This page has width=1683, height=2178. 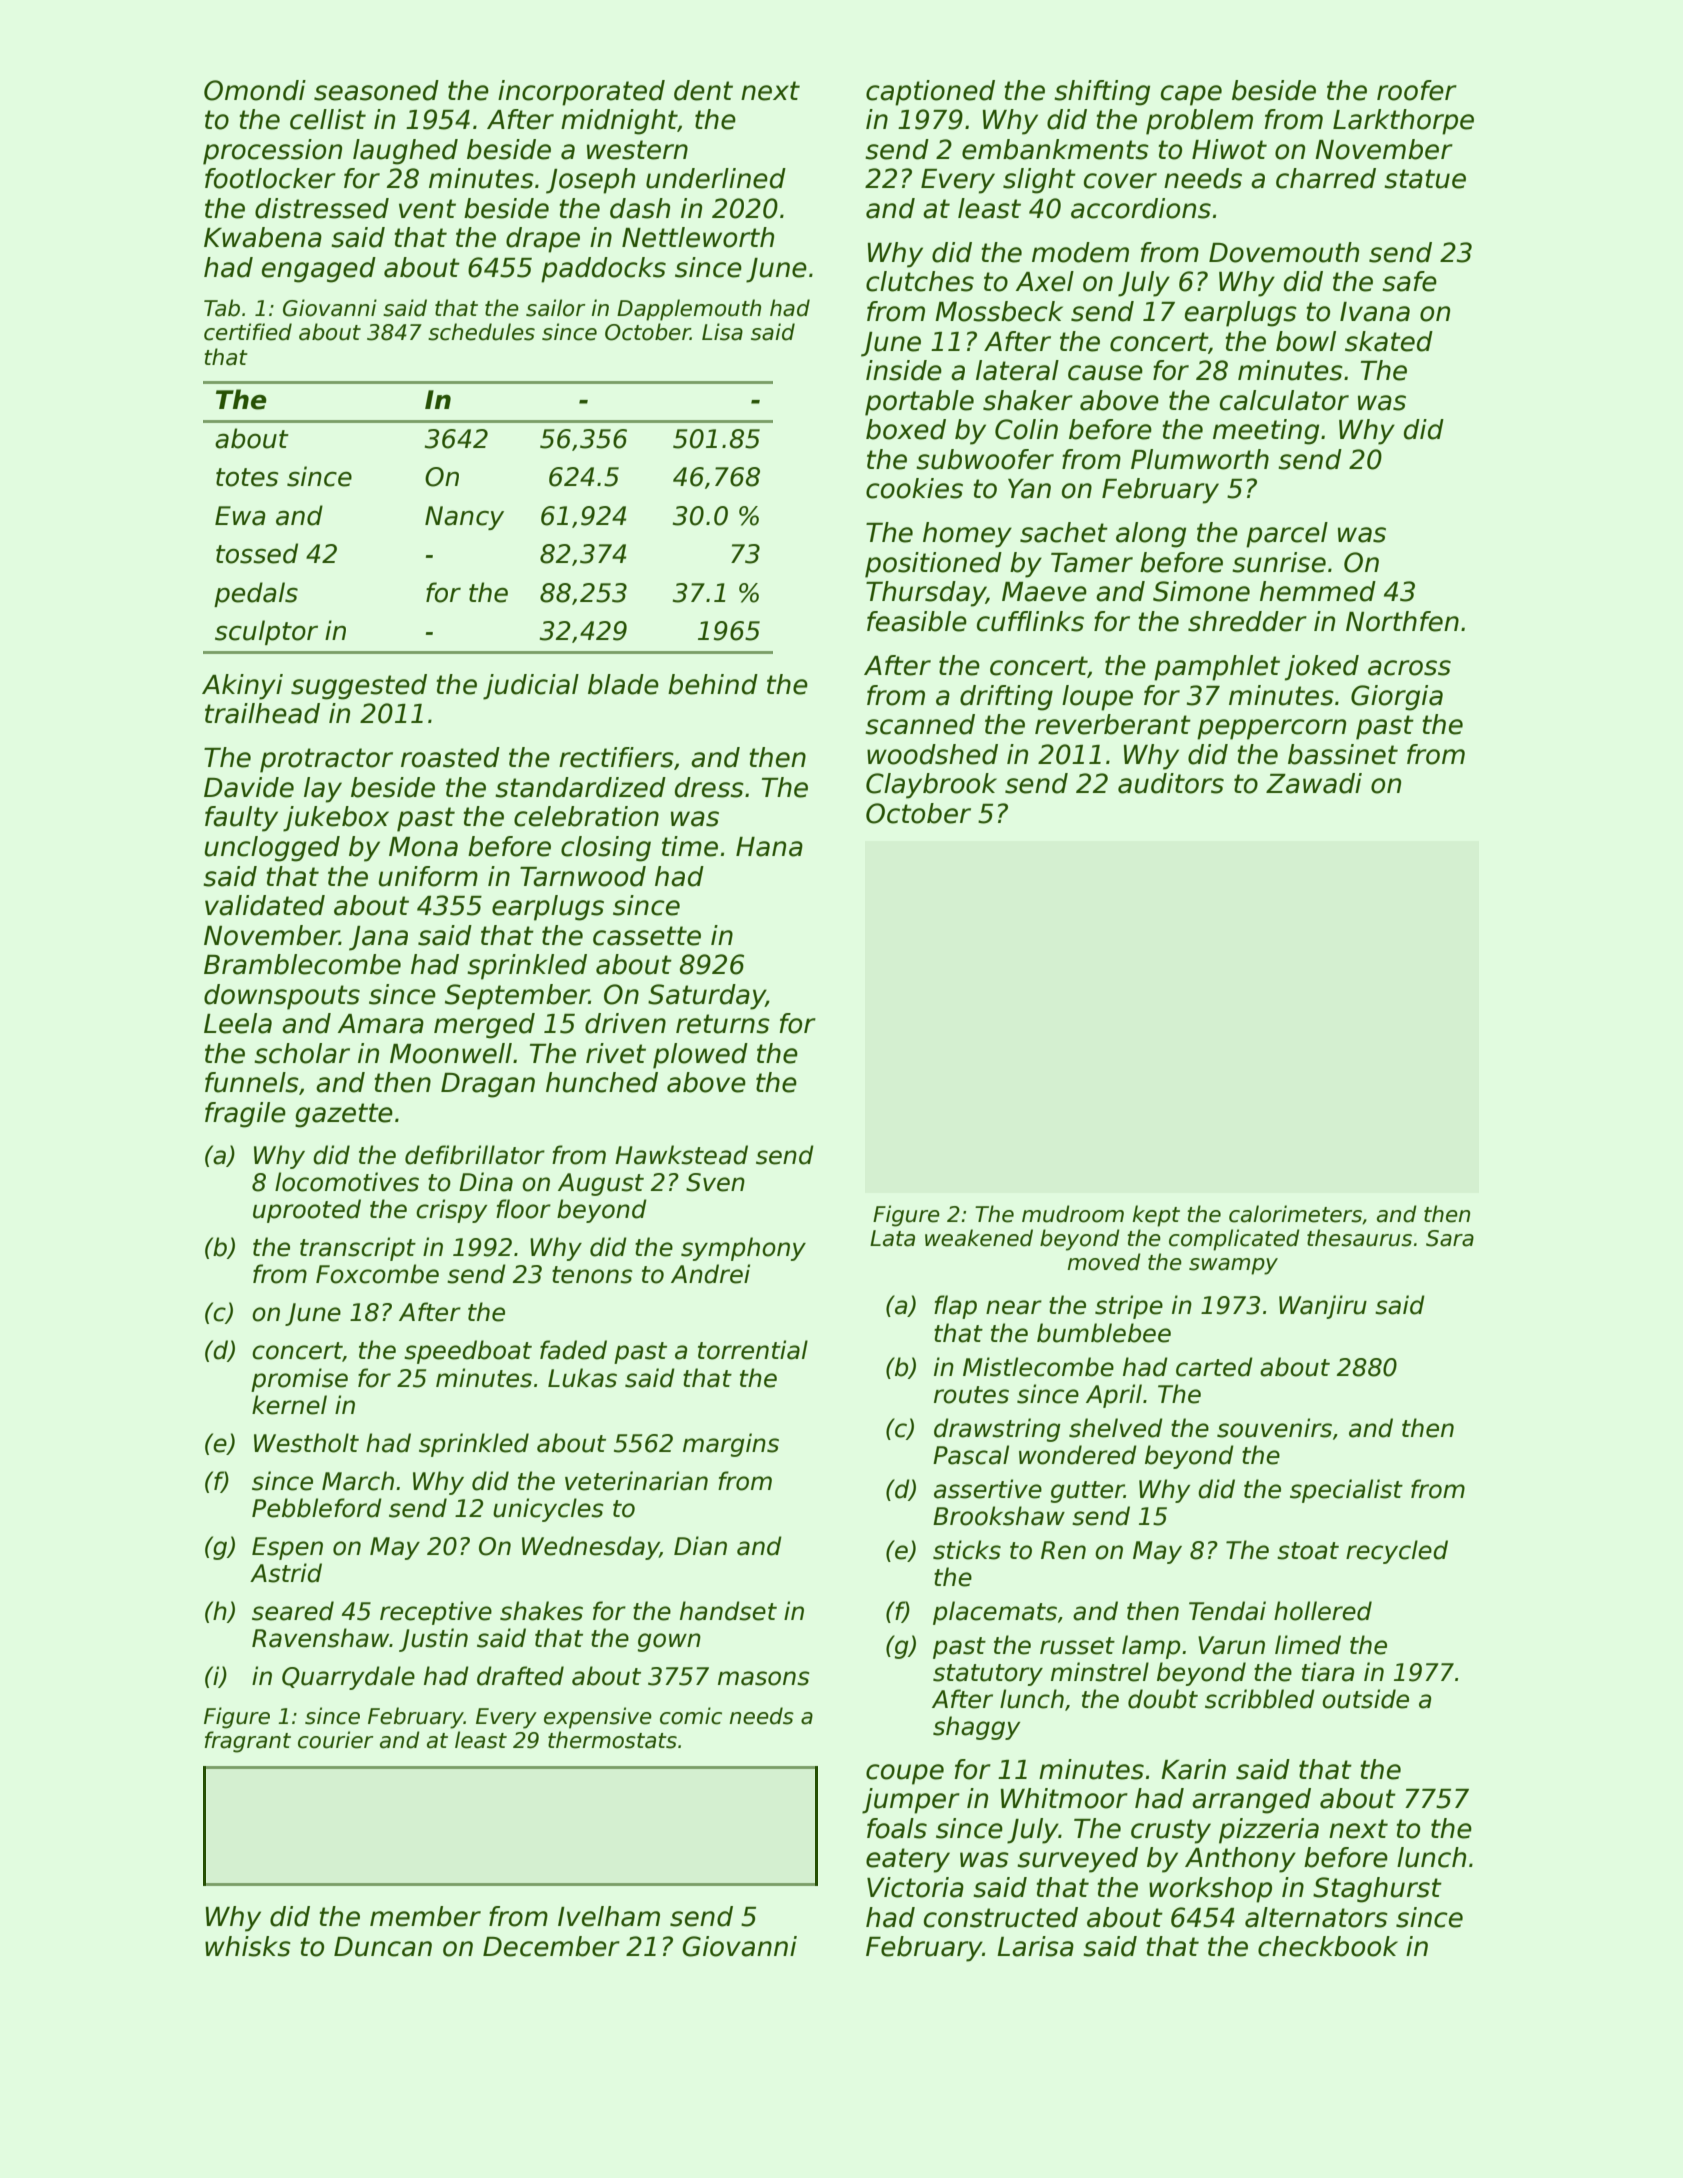 What do you see at coordinates (245, 1115) in the page?
I see `fragile` at bounding box center [245, 1115].
